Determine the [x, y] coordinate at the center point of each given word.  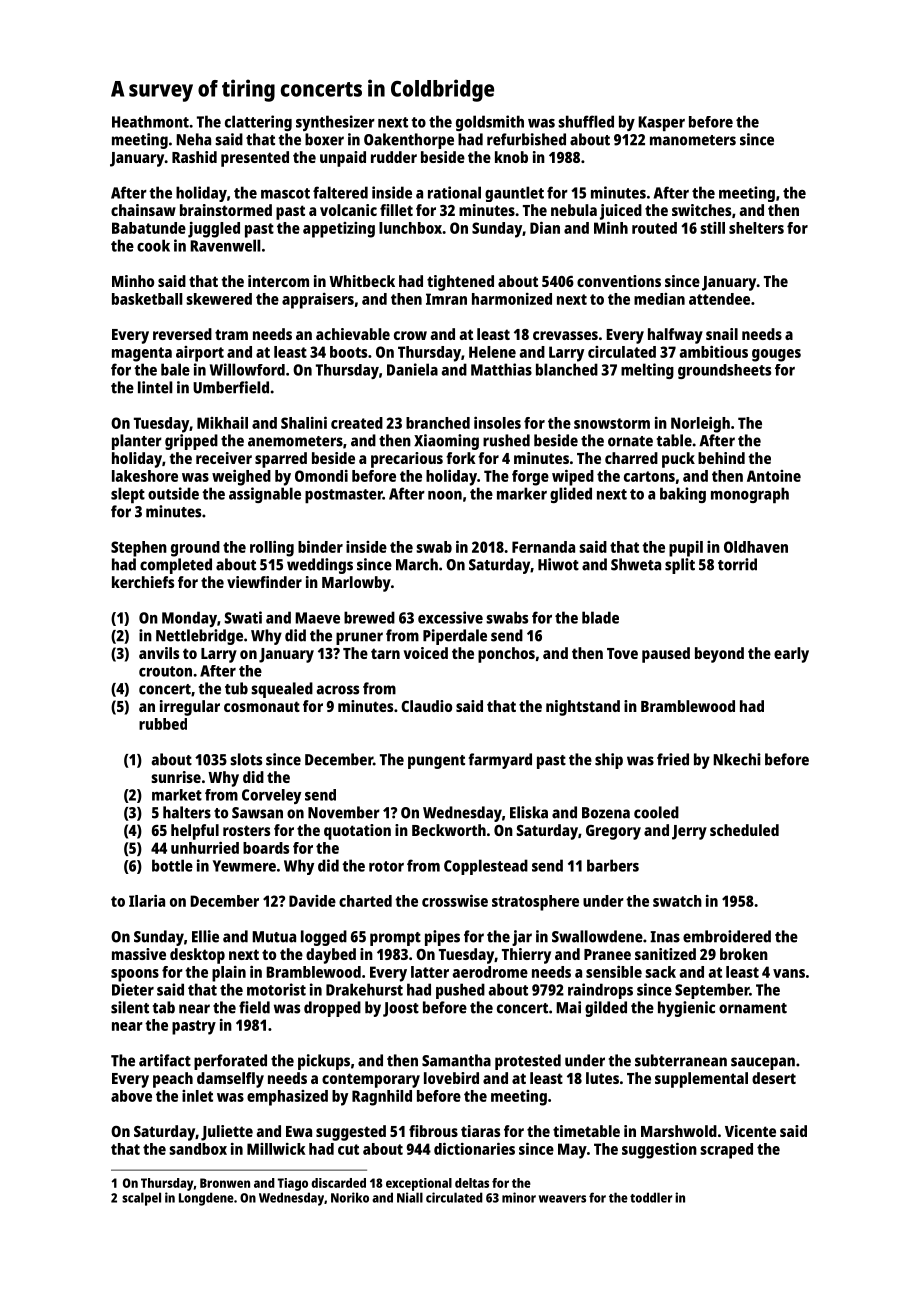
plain [229, 974]
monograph [750, 495]
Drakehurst [364, 989]
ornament [753, 1008]
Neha [193, 139]
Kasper [661, 123]
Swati [243, 617]
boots [348, 352]
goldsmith [490, 123]
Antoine [774, 476]
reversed [182, 334]
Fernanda [543, 547]
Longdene [206, 1199]
